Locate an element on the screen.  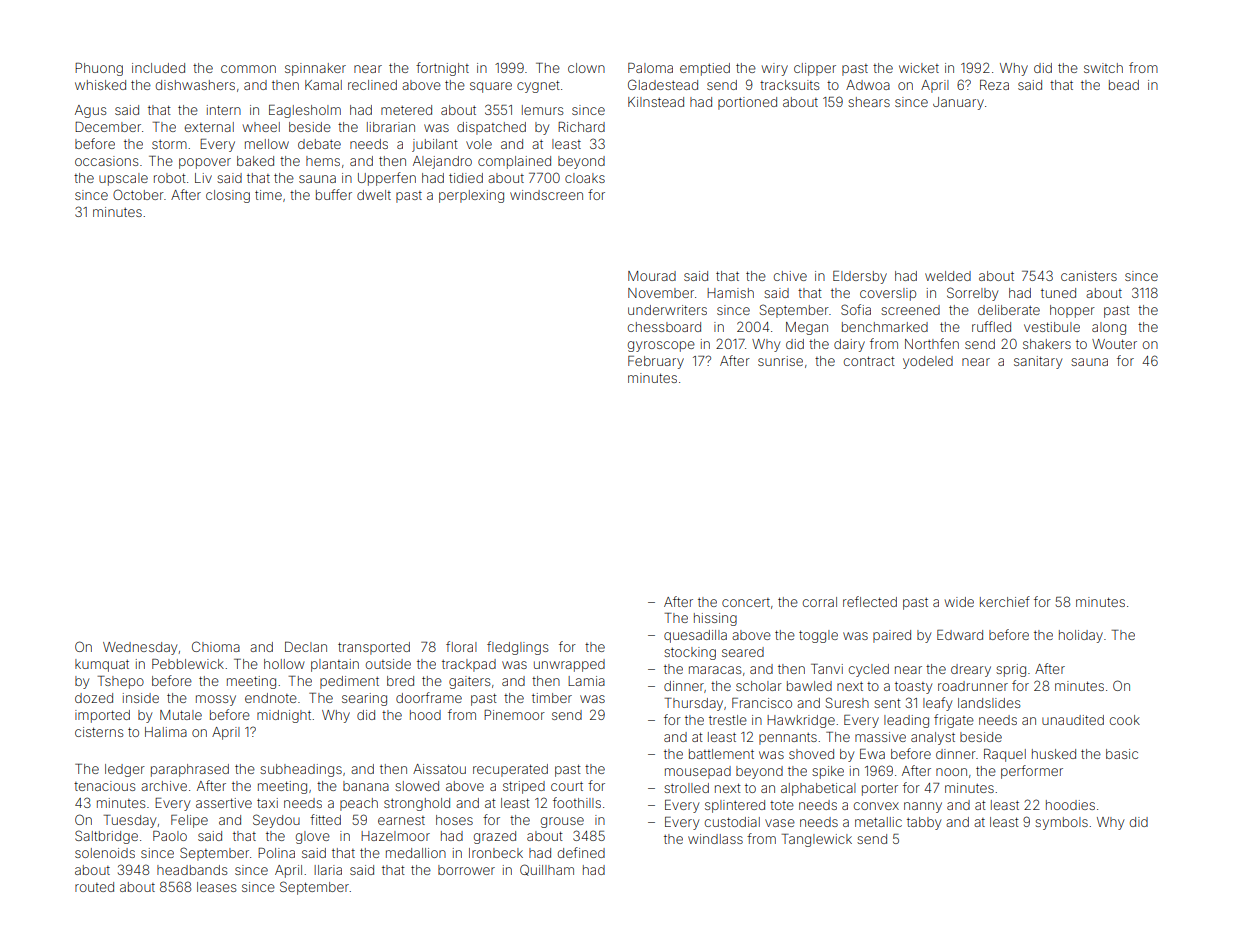
spinnaker is located at coordinates (315, 69).
